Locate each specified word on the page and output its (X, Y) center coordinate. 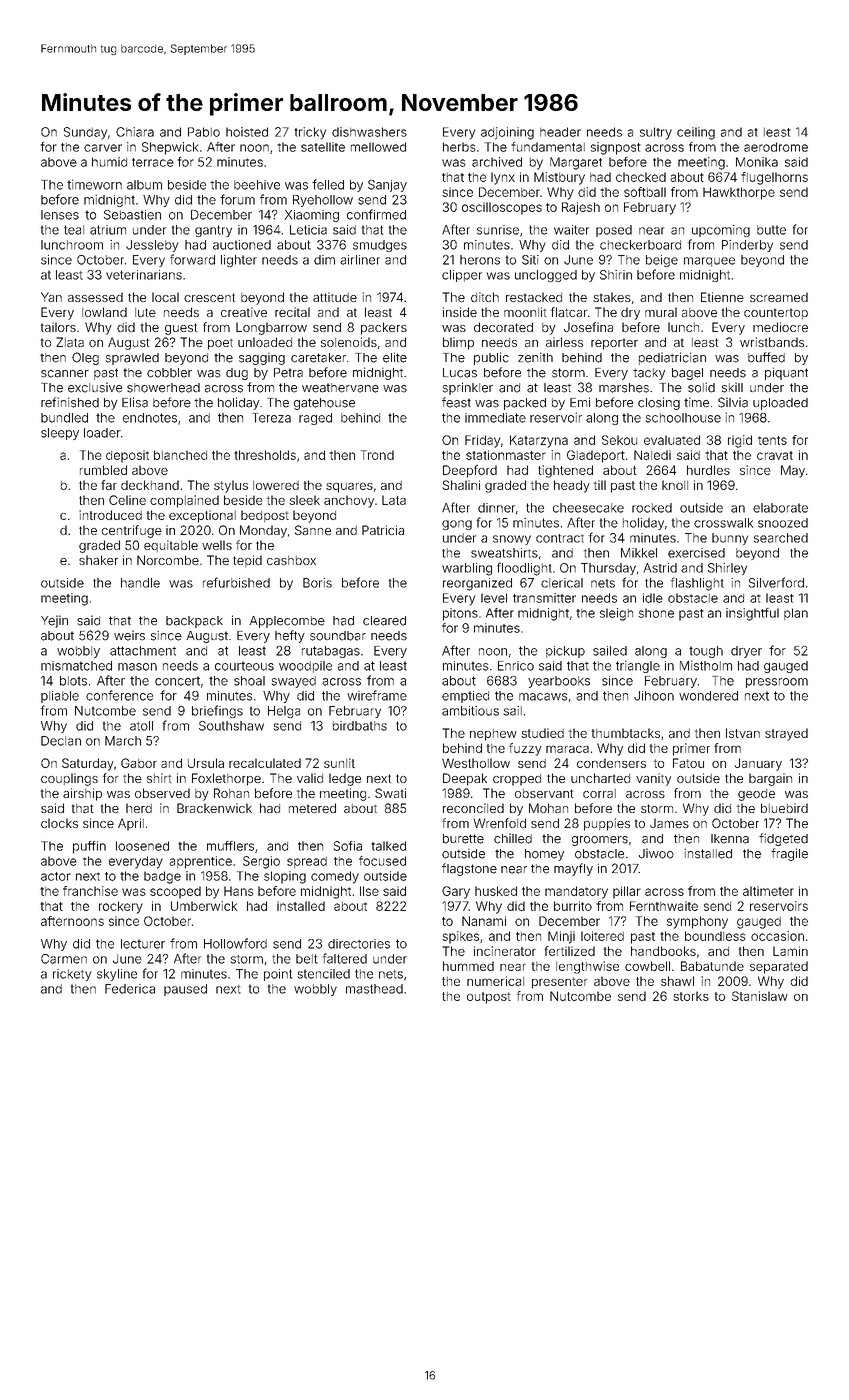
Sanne (313, 530)
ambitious (470, 711)
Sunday (86, 133)
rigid (740, 441)
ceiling (696, 133)
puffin (89, 847)
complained (184, 501)
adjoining (507, 133)
